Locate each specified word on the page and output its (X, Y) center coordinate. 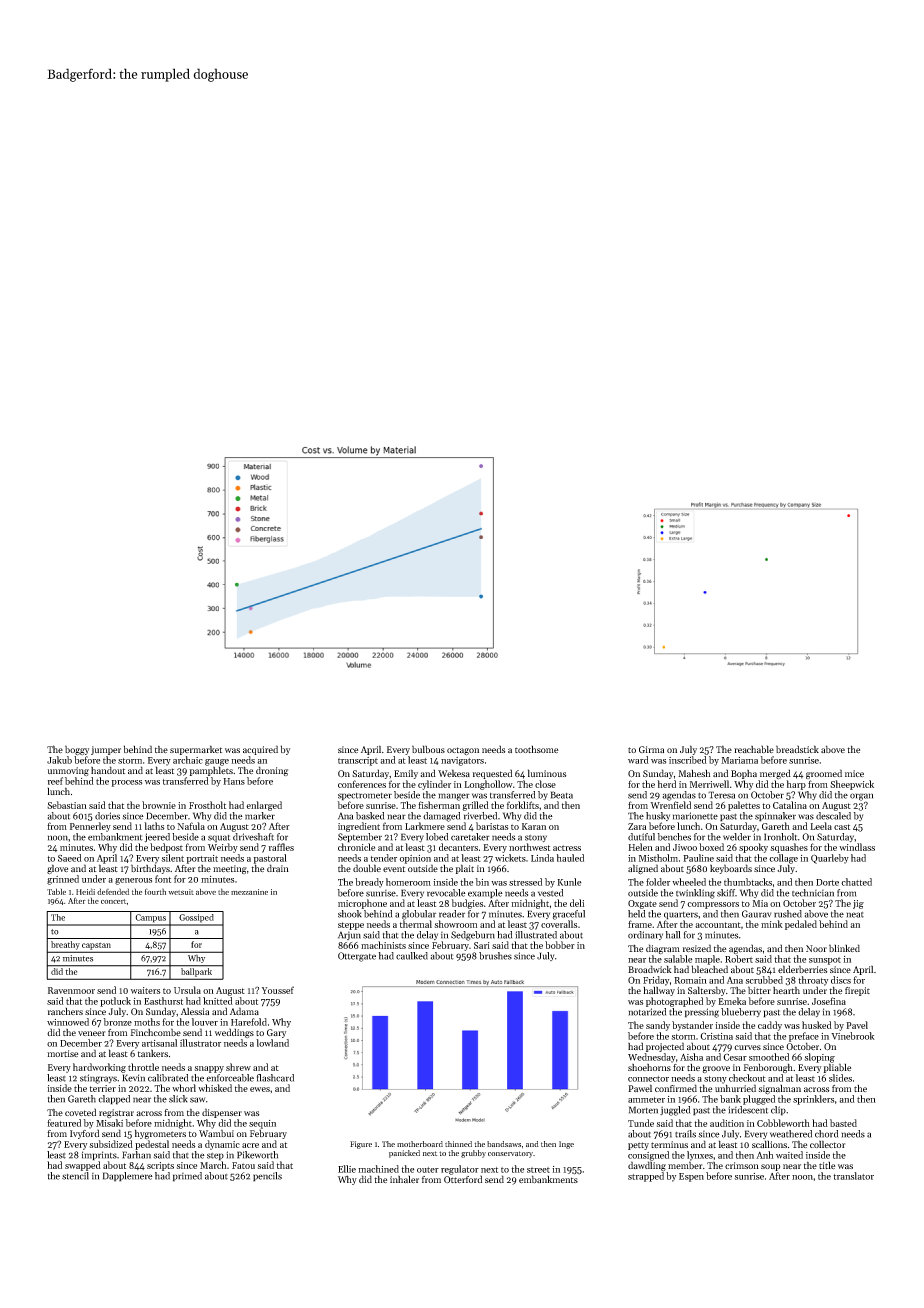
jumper (106, 750)
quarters (681, 916)
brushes (495, 956)
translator (853, 1176)
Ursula (187, 990)
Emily (406, 774)
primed (187, 1177)
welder (737, 837)
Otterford (463, 1179)
